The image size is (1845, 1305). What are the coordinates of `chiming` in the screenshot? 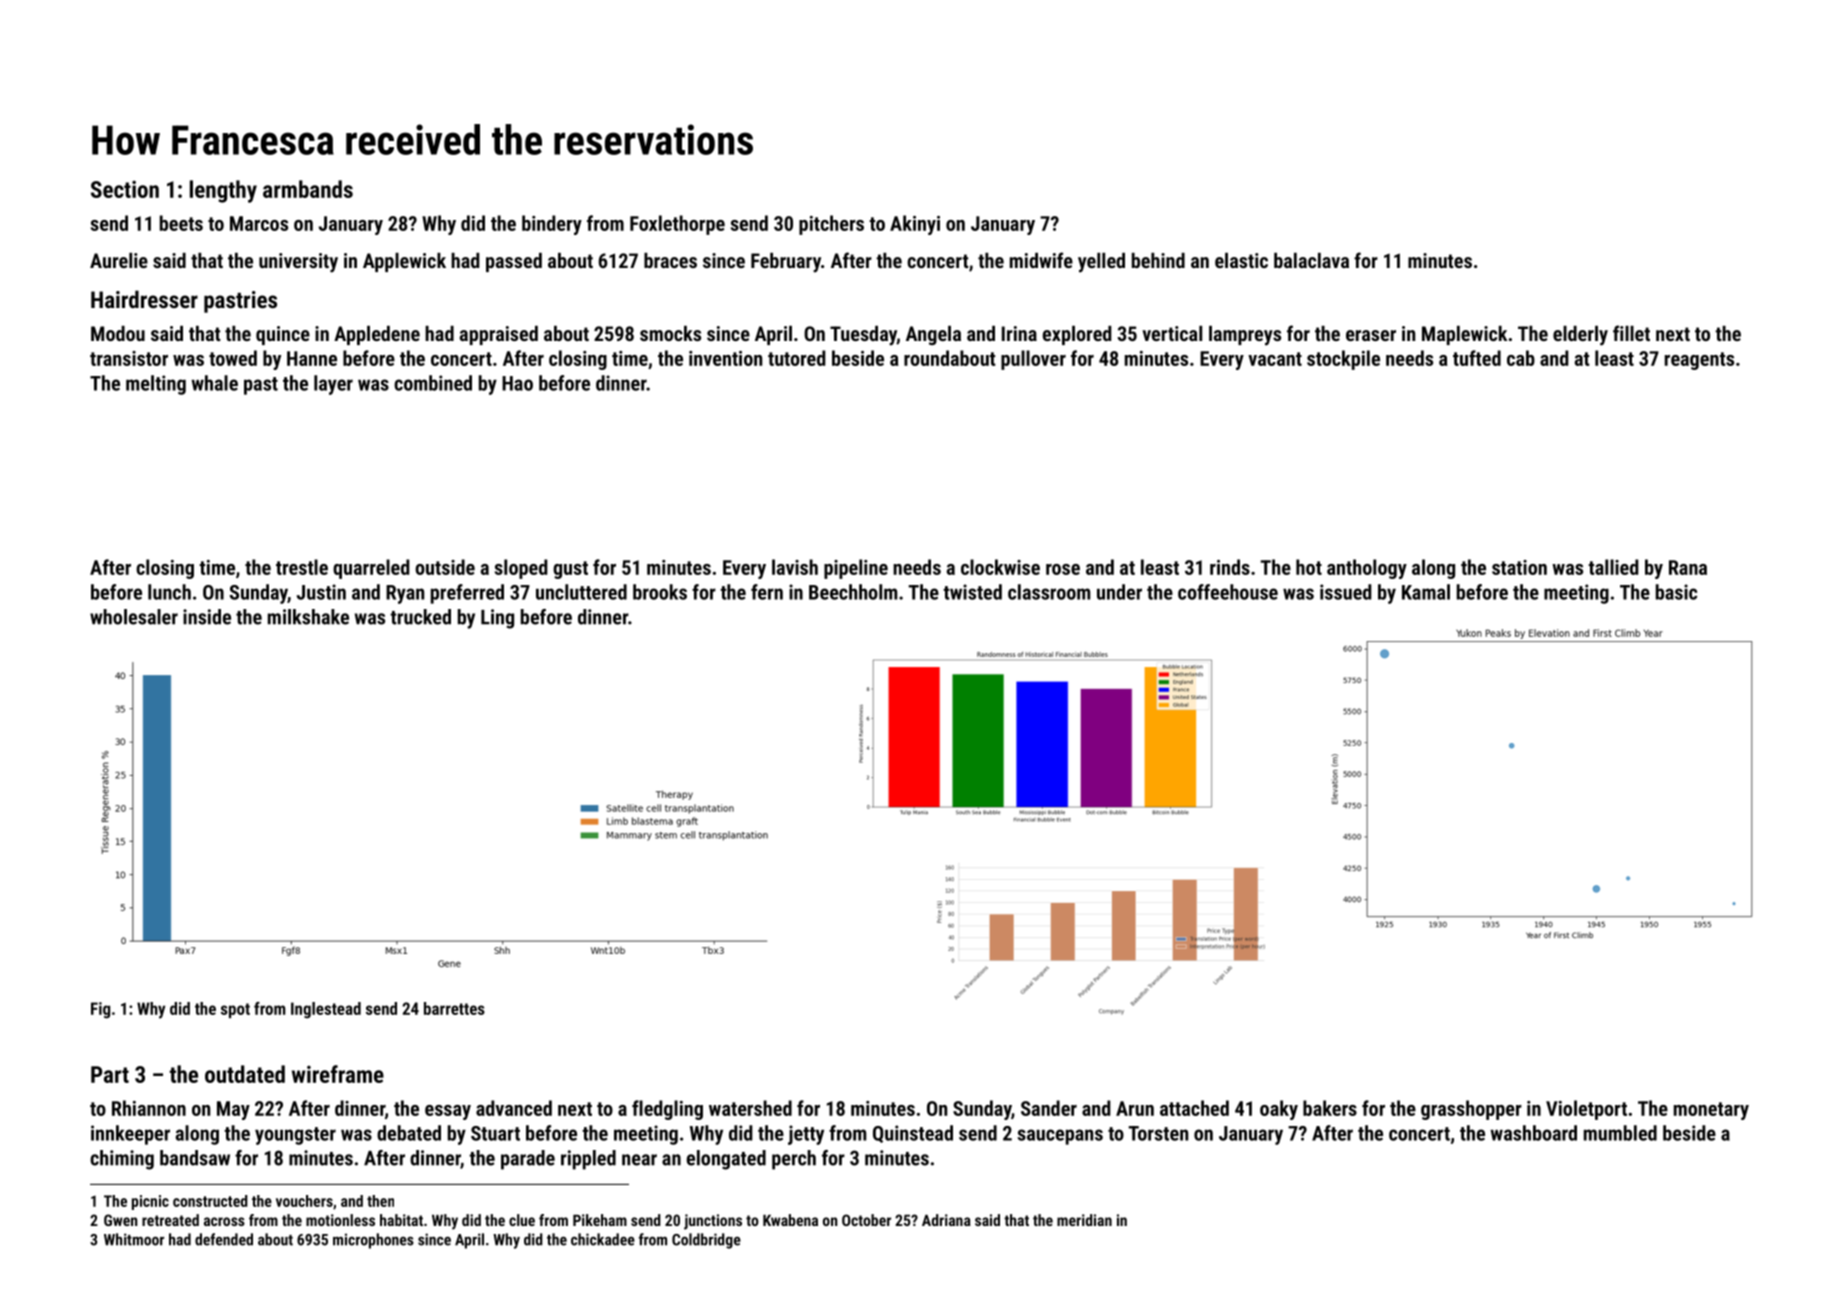 It's located at (122, 1160).
